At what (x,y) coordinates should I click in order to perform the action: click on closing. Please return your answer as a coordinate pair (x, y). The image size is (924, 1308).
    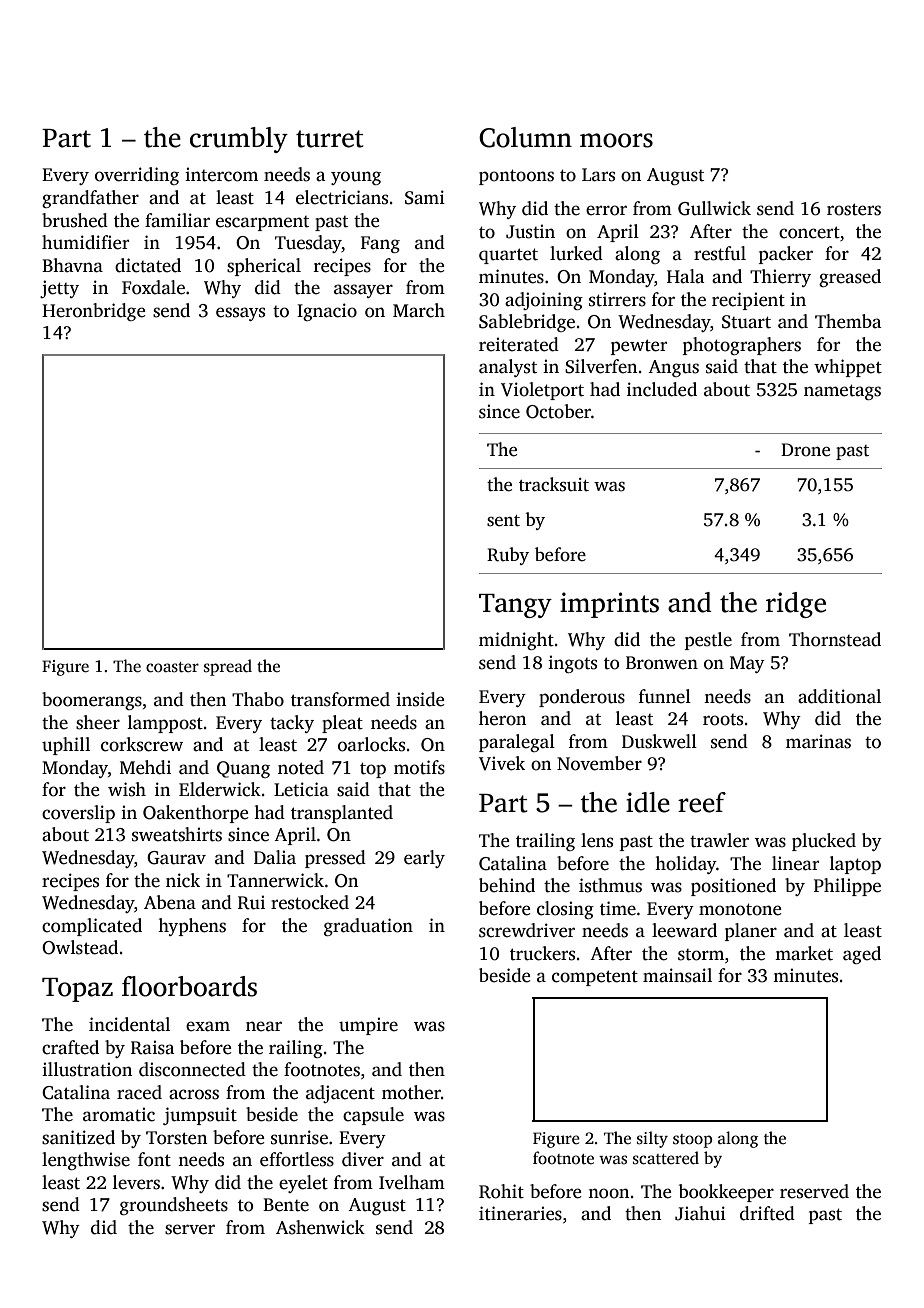
    Looking at the image, I should click on (565, 910).
